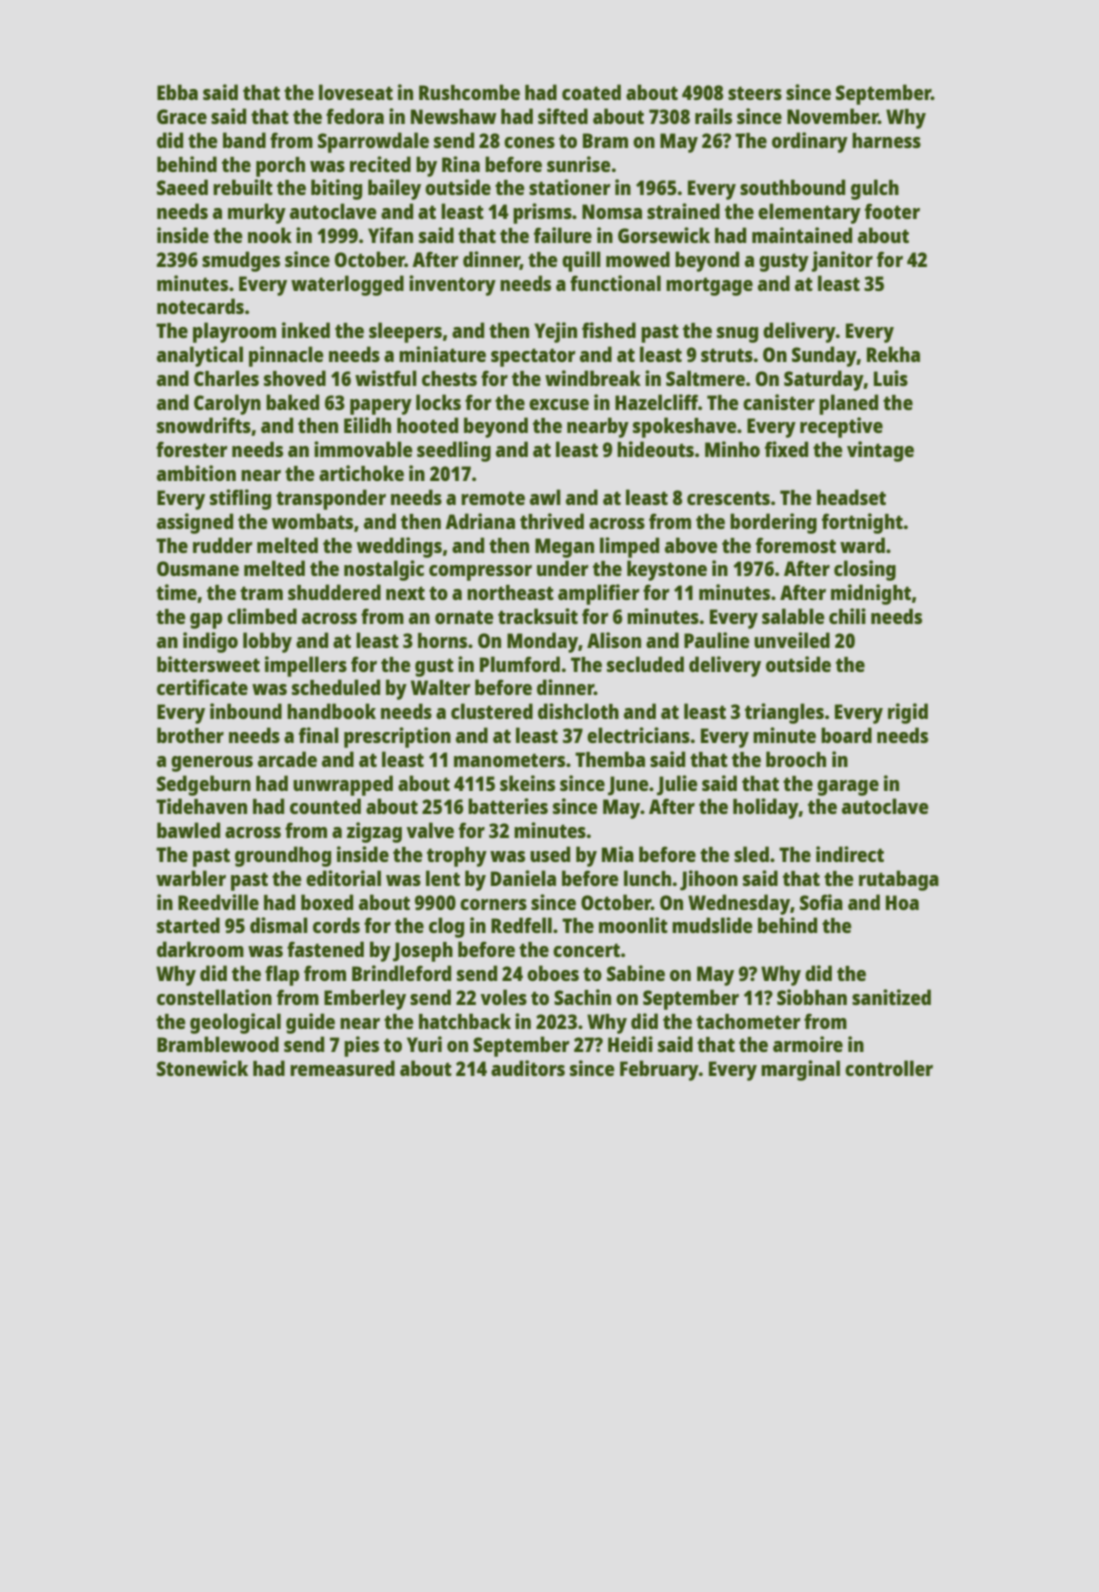  What do you see at coordinates (182, 116) in the screenshot?
I see `Grace` at bounding box center [182, 116].
